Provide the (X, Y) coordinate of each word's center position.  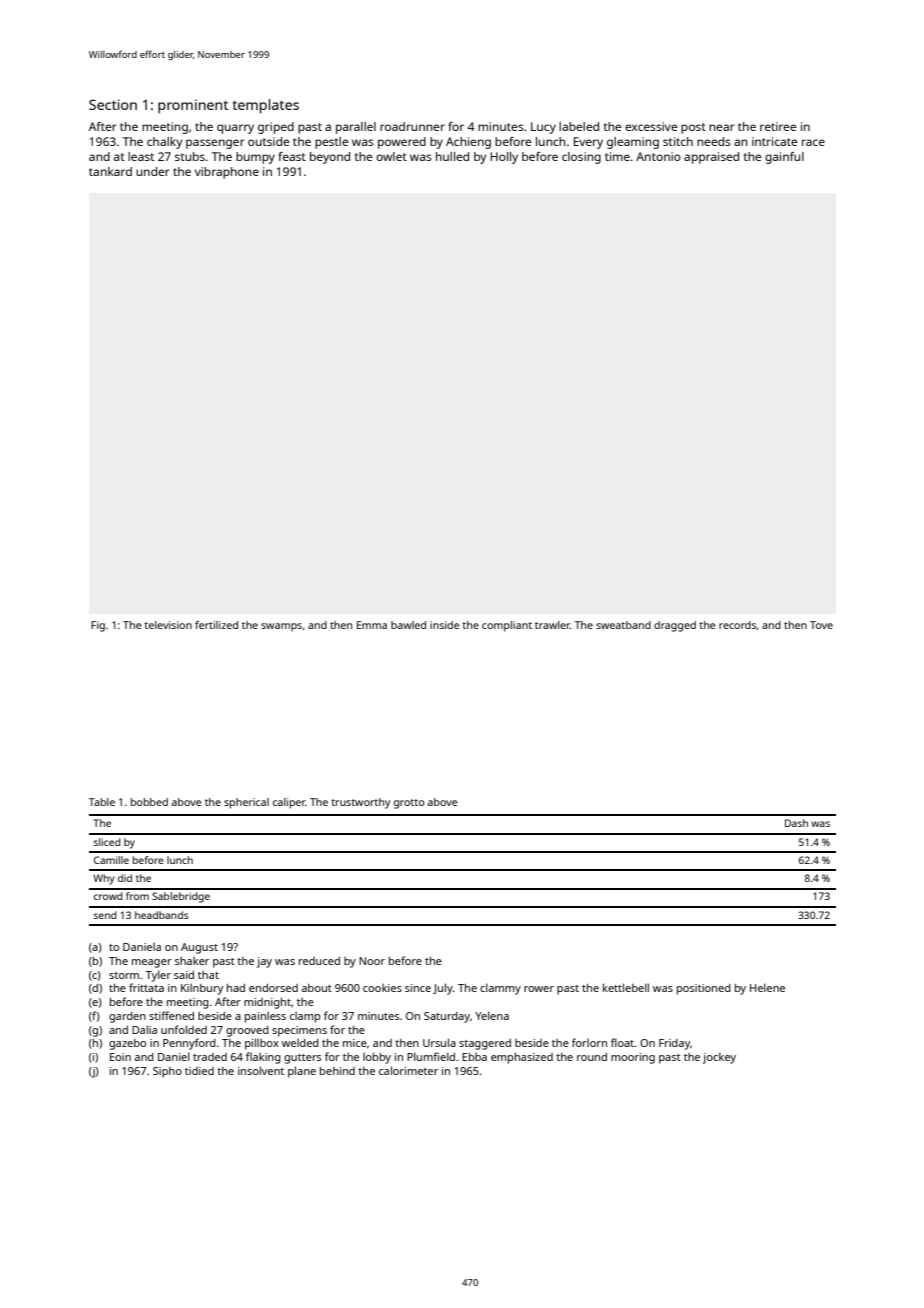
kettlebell (626, 987)
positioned (704, 989)
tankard (110, 171)
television (168, 625)
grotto (409, 804)
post (693, 128)
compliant (507, 626)
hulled (452, 156)
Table (102, 802)
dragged (675, 626)
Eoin (120, 1057)
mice (355, 1043)
